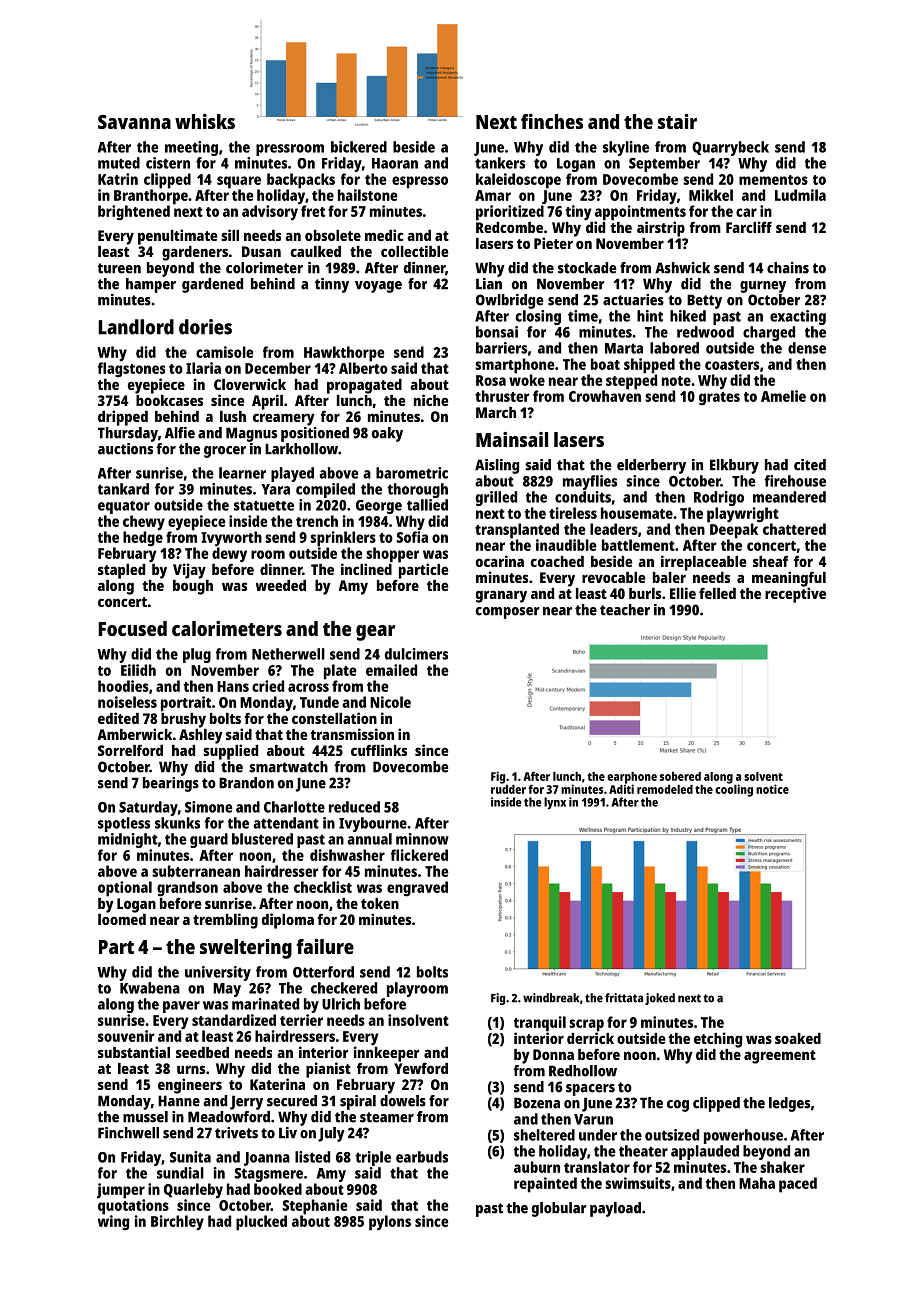 This document has height=1308, width=924. I want to click on frittata, so click(624, 998).
